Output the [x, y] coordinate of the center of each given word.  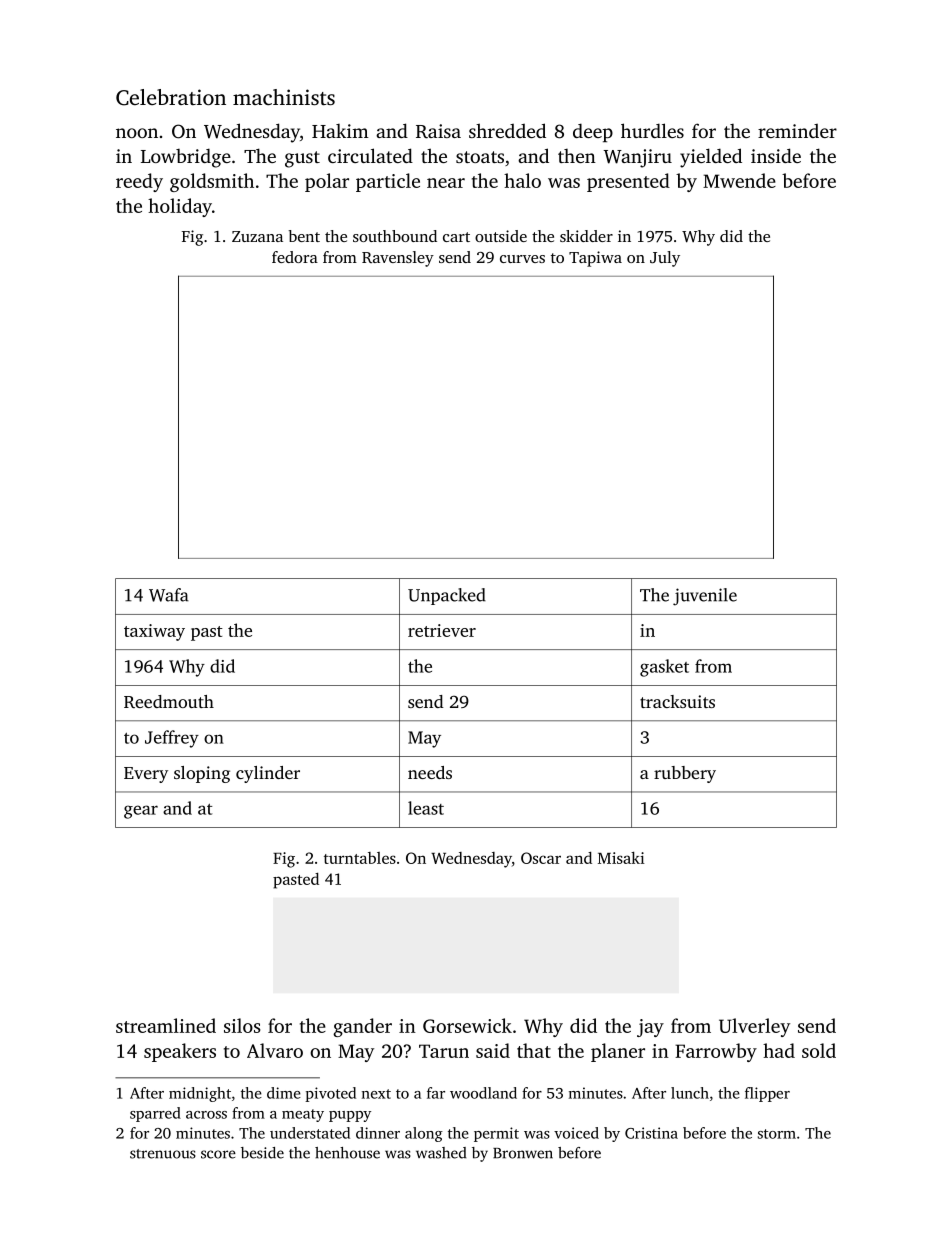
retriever [442, 630]
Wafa [169, 595]
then [577, 156]
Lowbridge [186, 158]
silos [242, 1025]
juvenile [705, 597]
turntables [360, 858]
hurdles [652, 130]
